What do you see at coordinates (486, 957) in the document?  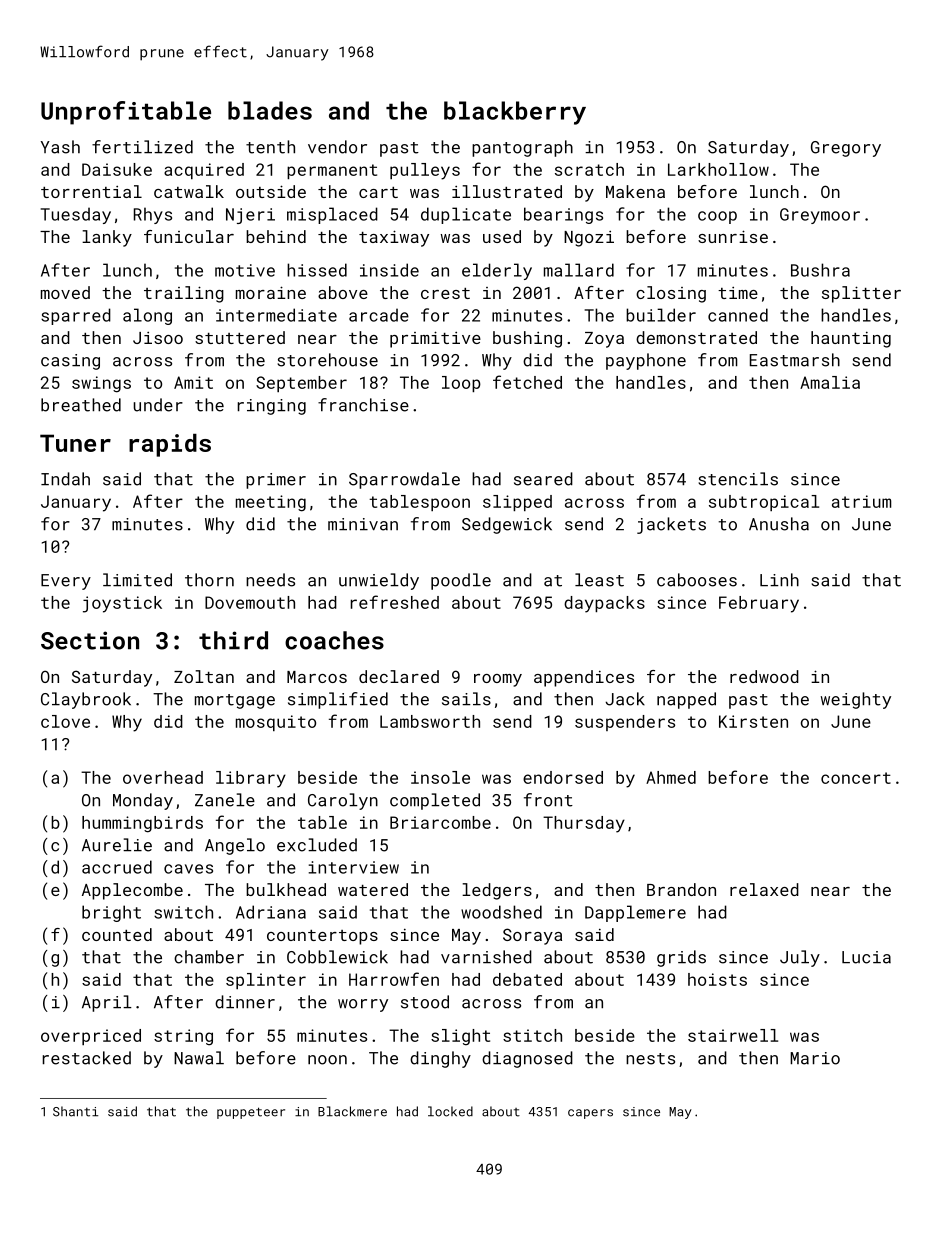 I see `varnished` at bounding box center [486, 957].
